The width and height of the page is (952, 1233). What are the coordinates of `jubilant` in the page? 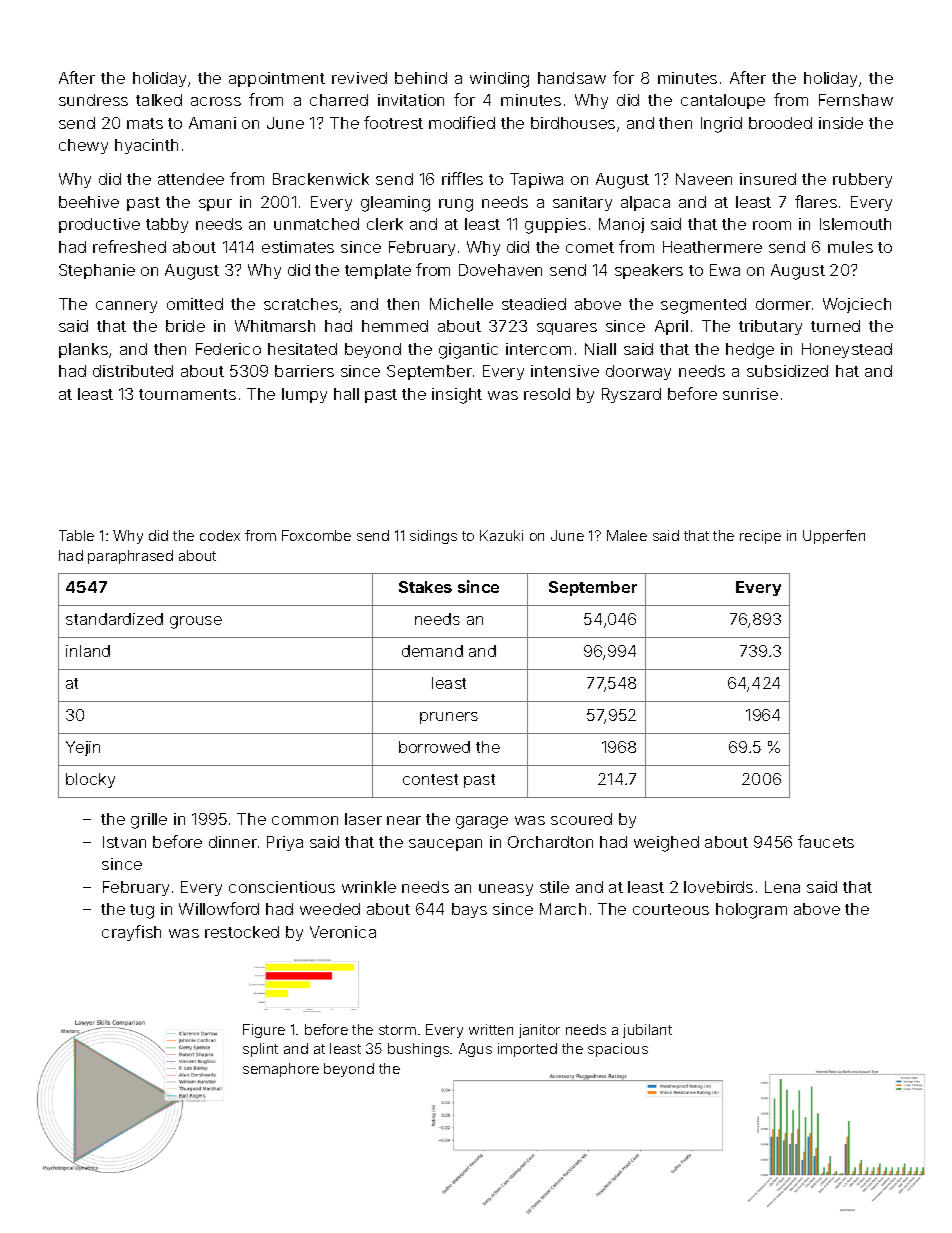 It's located at (647, 1031).
